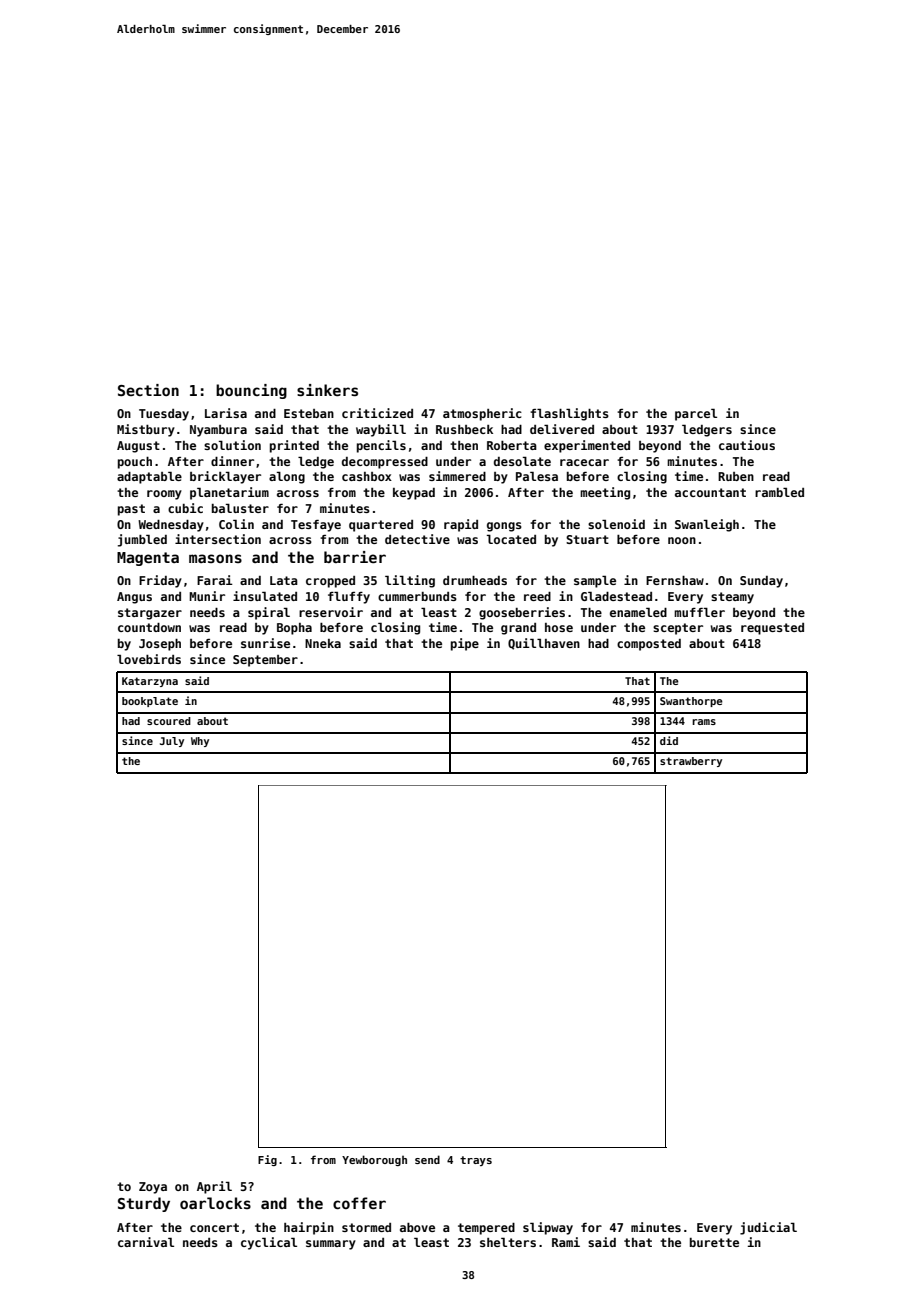  I want to click on Esteban, so click(309, 413).
